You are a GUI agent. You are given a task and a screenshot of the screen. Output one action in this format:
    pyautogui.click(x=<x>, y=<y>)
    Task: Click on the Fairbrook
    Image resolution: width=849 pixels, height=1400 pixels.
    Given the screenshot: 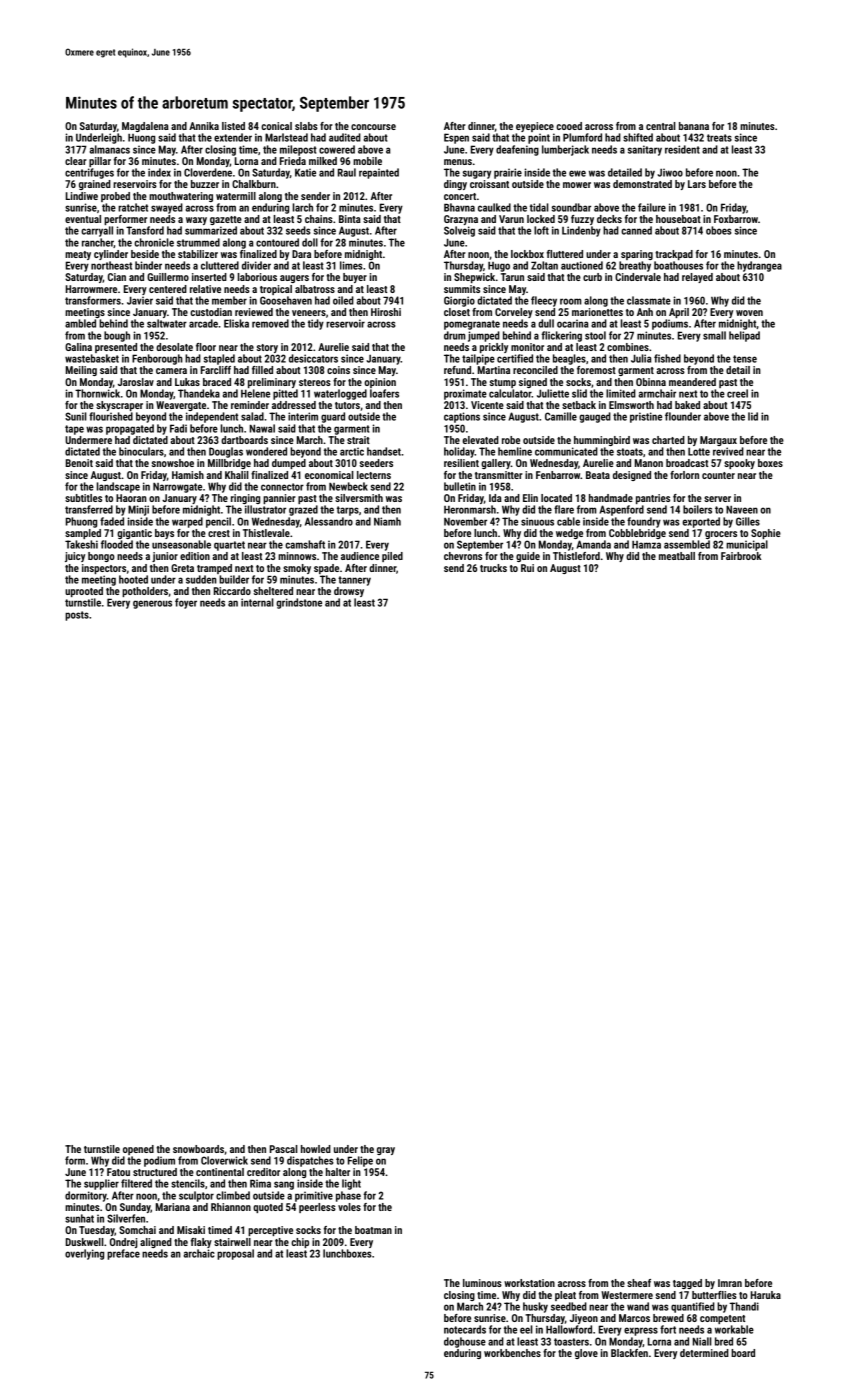 What is the action you would take?
    pyautogui.click(x=741, y=556)
